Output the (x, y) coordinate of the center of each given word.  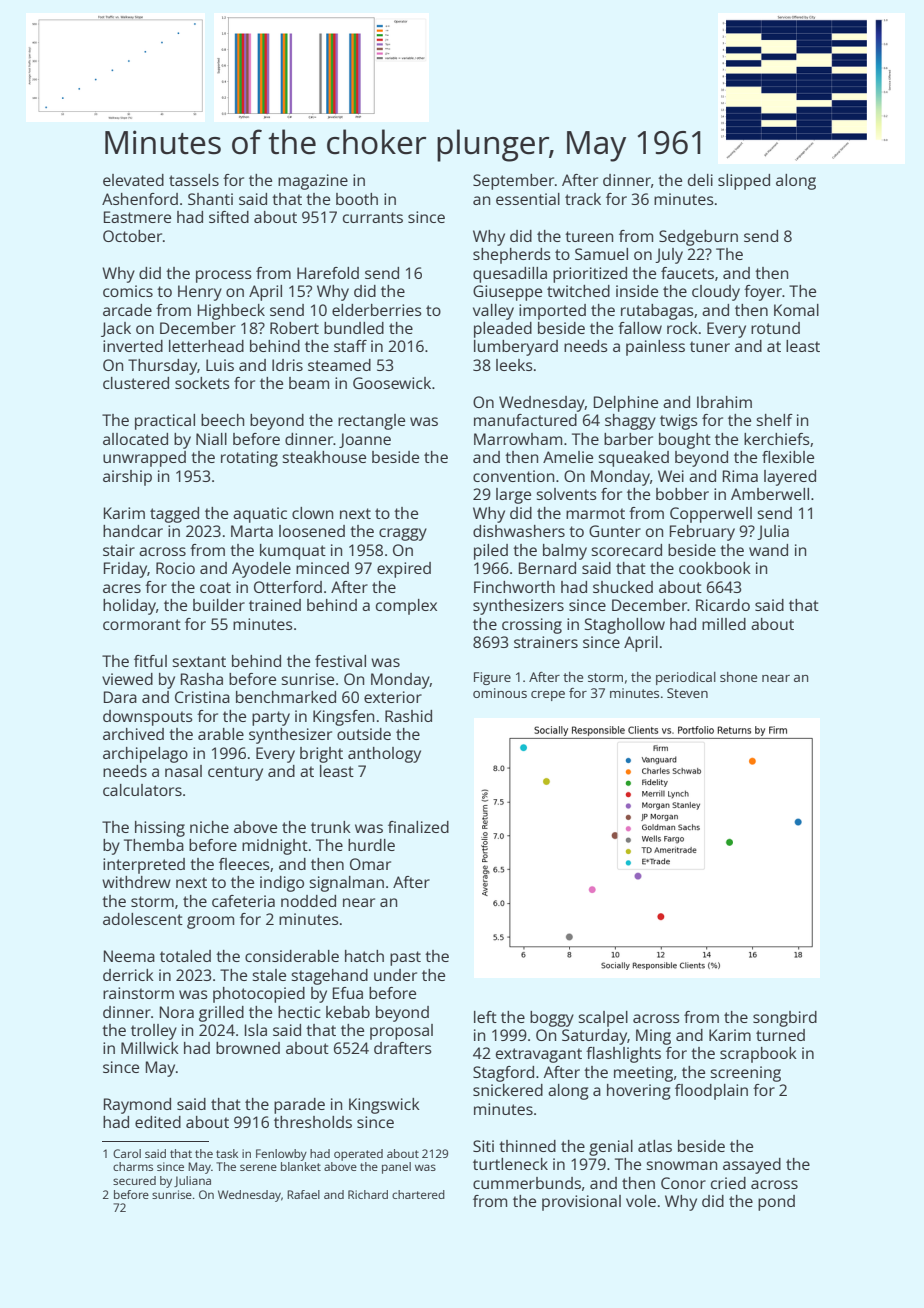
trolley (154, 1032)
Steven (687, 693)
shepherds (512, 256)
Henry (200, 293)
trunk (331, 827)
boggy (552, 1019)
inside (637, 291)
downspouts (148, 718)
